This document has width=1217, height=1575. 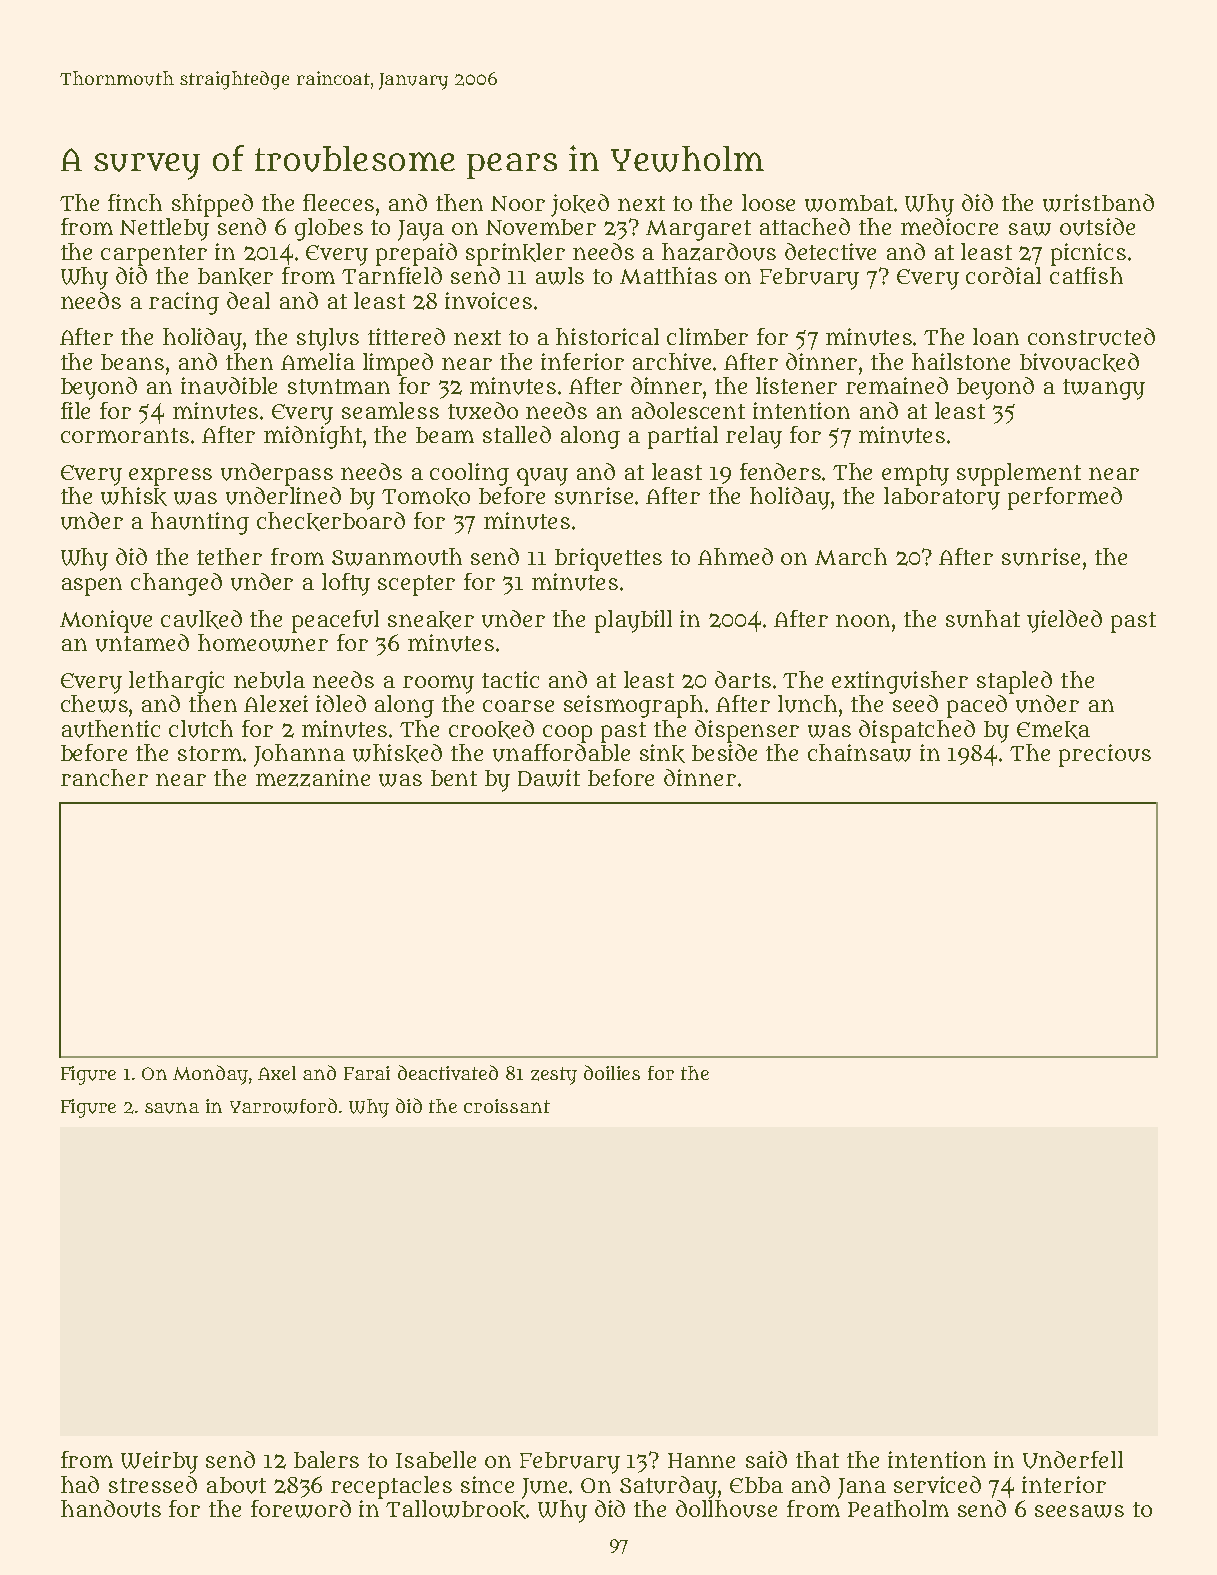 I want to click on March, so click(x=851, y=556).
